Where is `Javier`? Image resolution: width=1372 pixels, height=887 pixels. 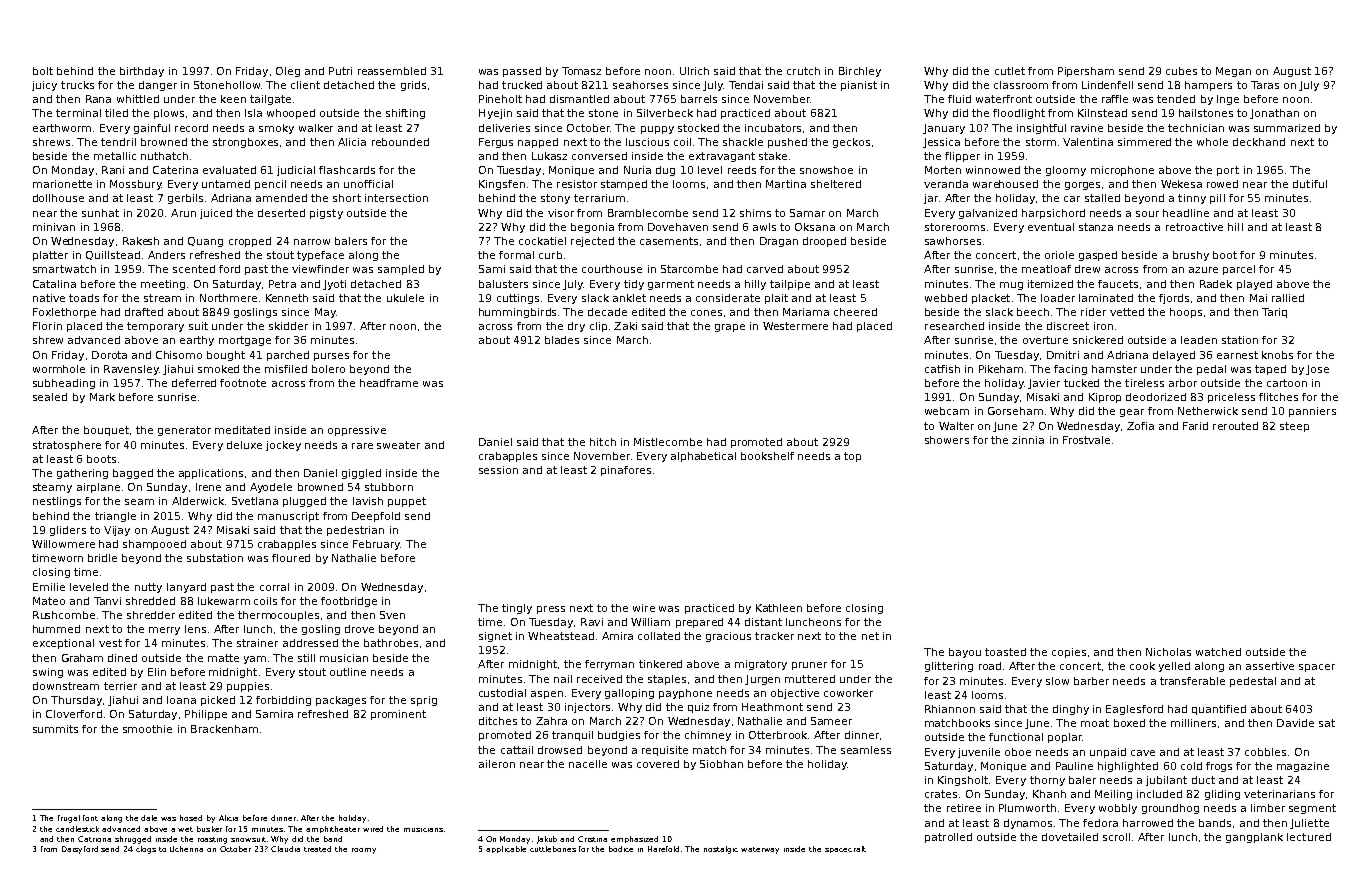
Javier is located at coordinates (1044, 384).
